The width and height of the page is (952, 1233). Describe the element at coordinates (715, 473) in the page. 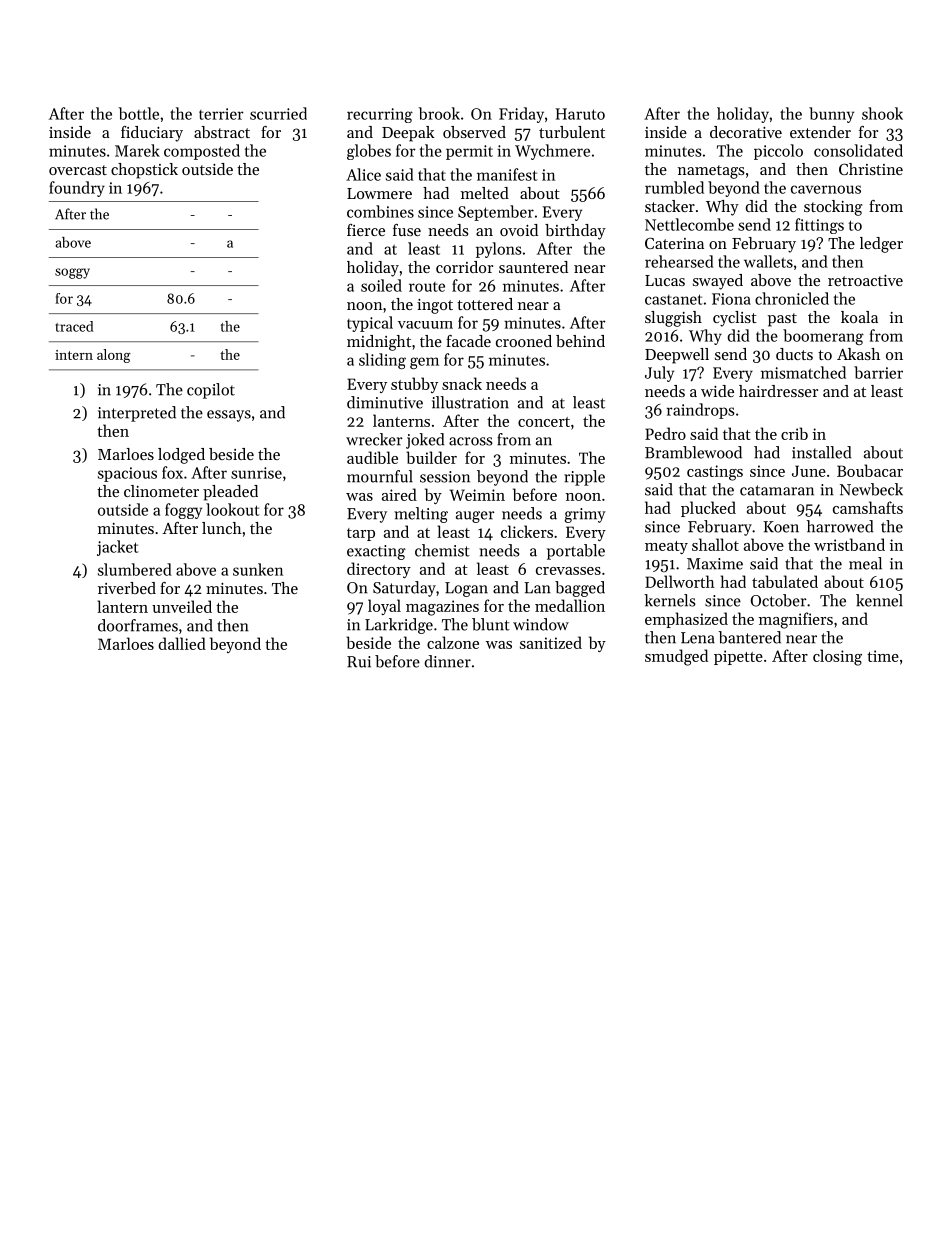

I see `castings` at that location.
